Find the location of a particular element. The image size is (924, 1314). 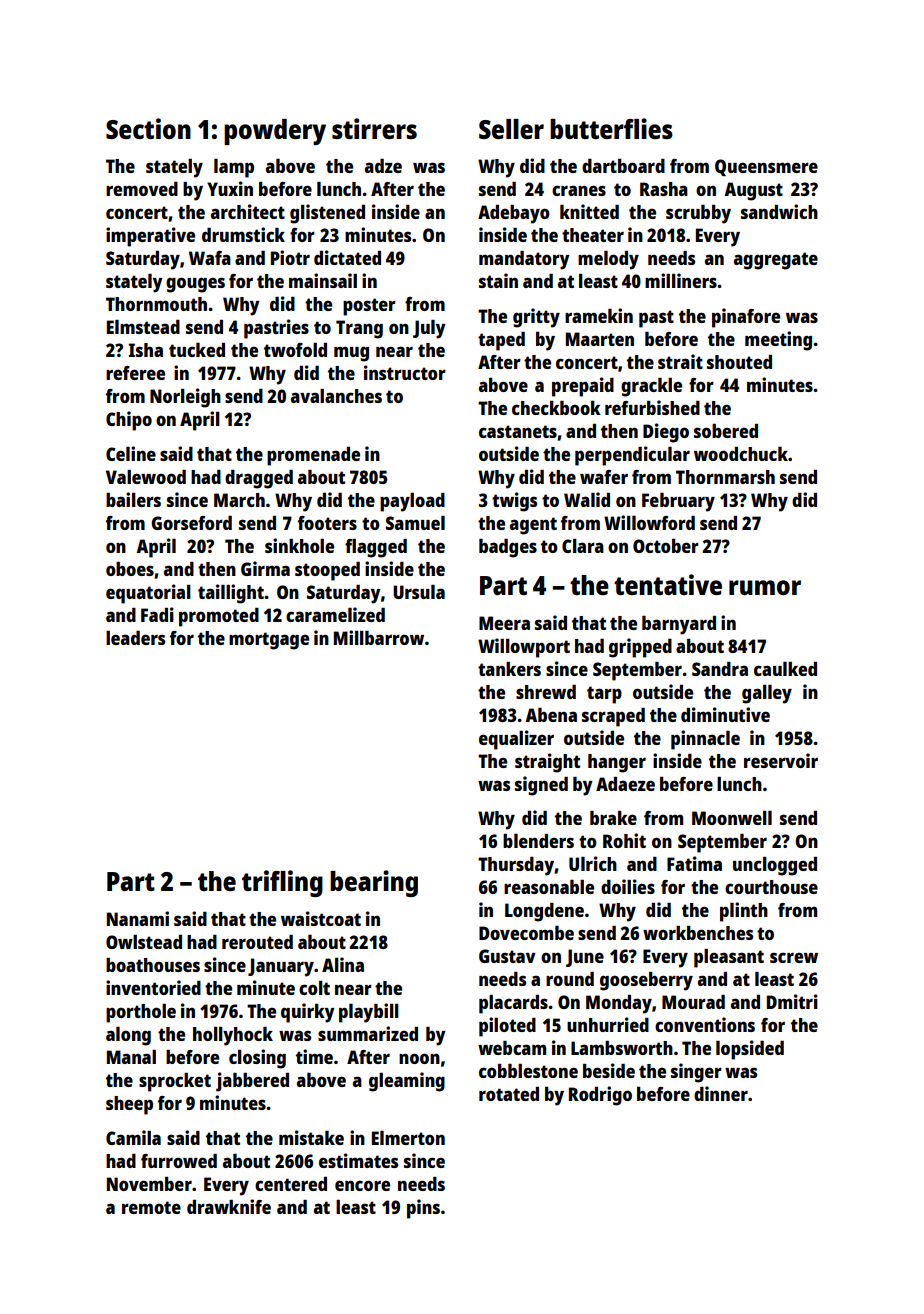

leaders is located at coordinates (135, 638).
